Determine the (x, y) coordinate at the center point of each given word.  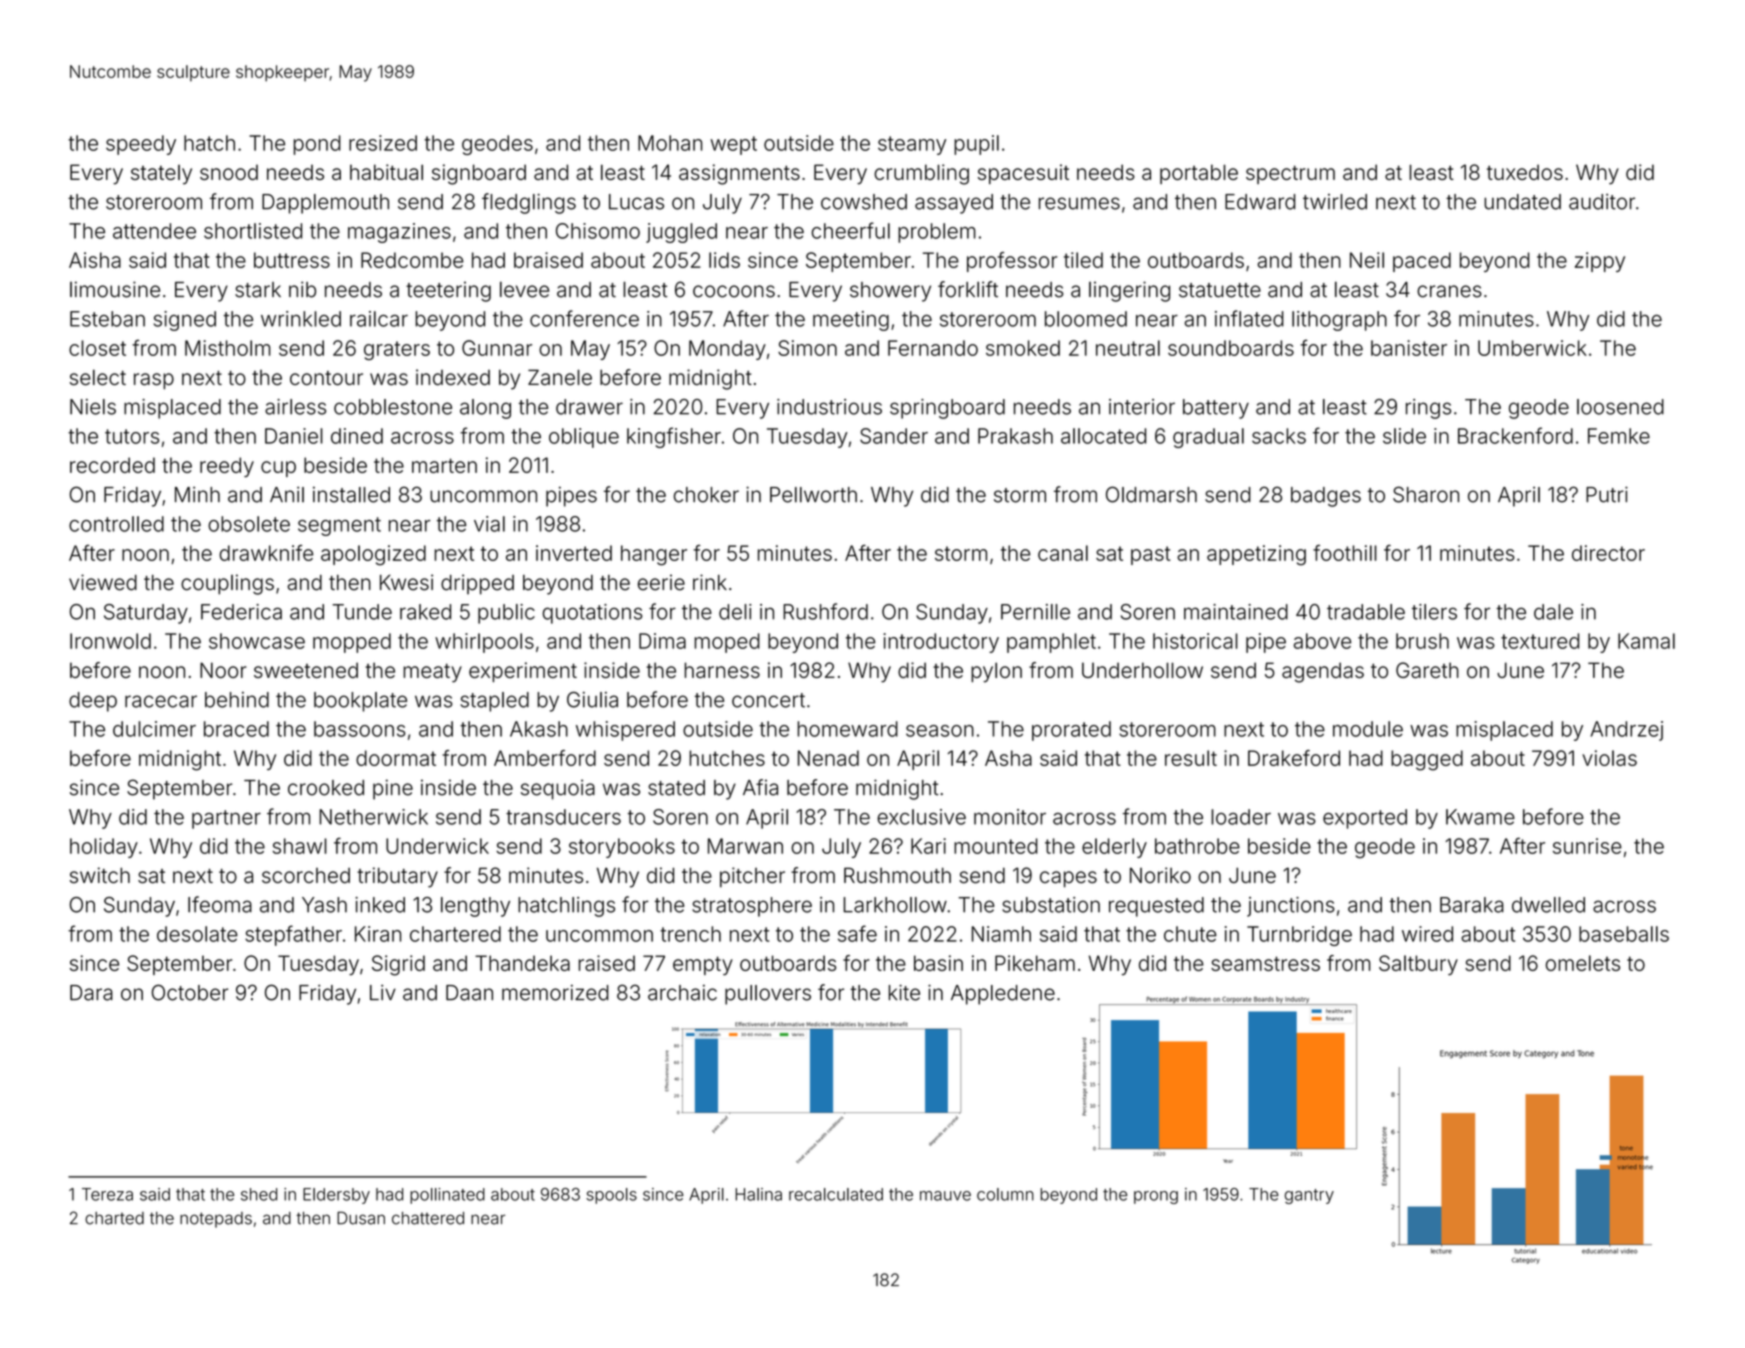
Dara (91, 993)
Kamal (1646, 641)
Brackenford (1515, 435)
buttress (292, 260)
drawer (589, 407)
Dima (662, 641)
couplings (227, 584)
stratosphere (752, 907)
